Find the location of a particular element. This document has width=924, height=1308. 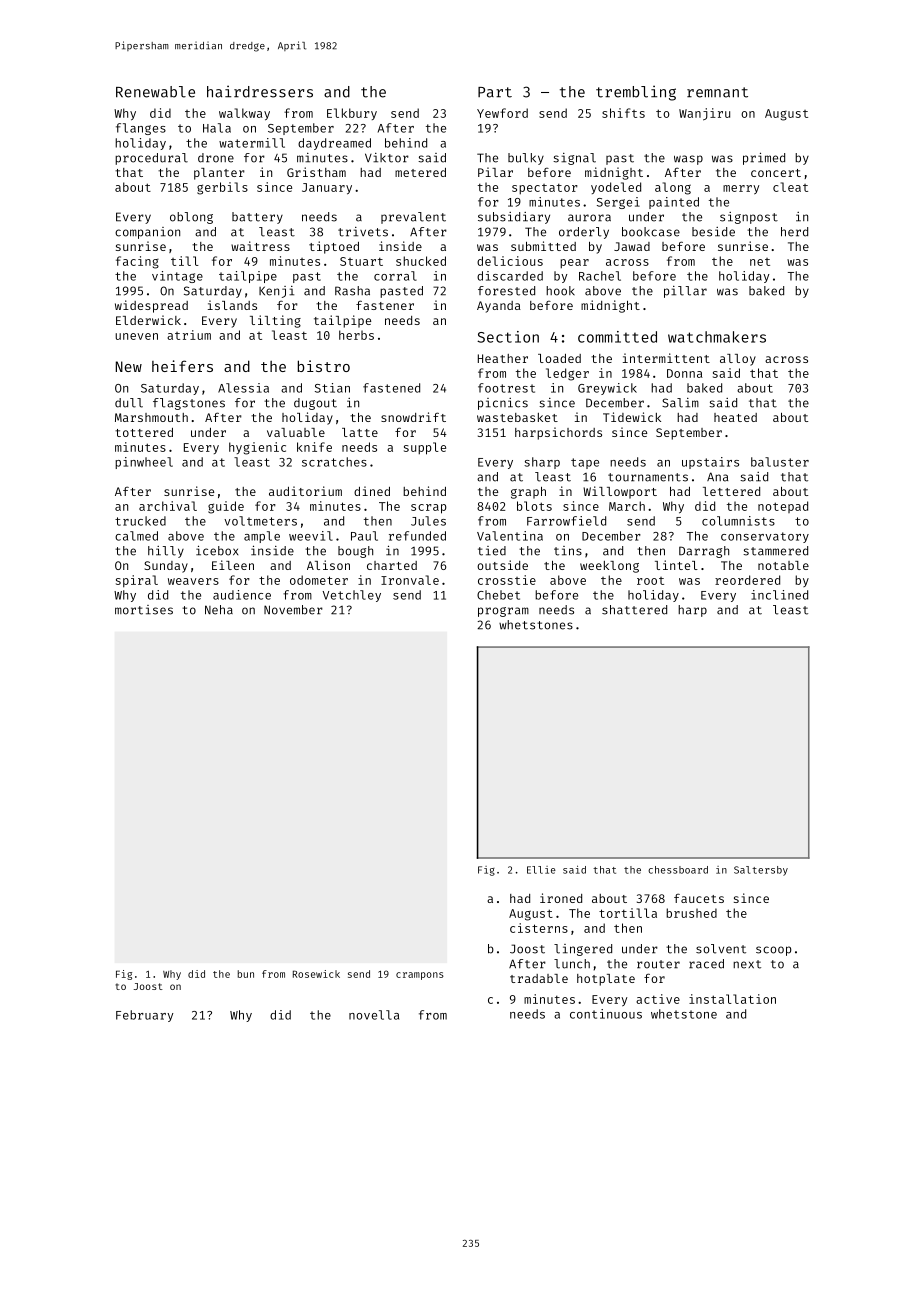

bun is located at coordinates (246, 974).
